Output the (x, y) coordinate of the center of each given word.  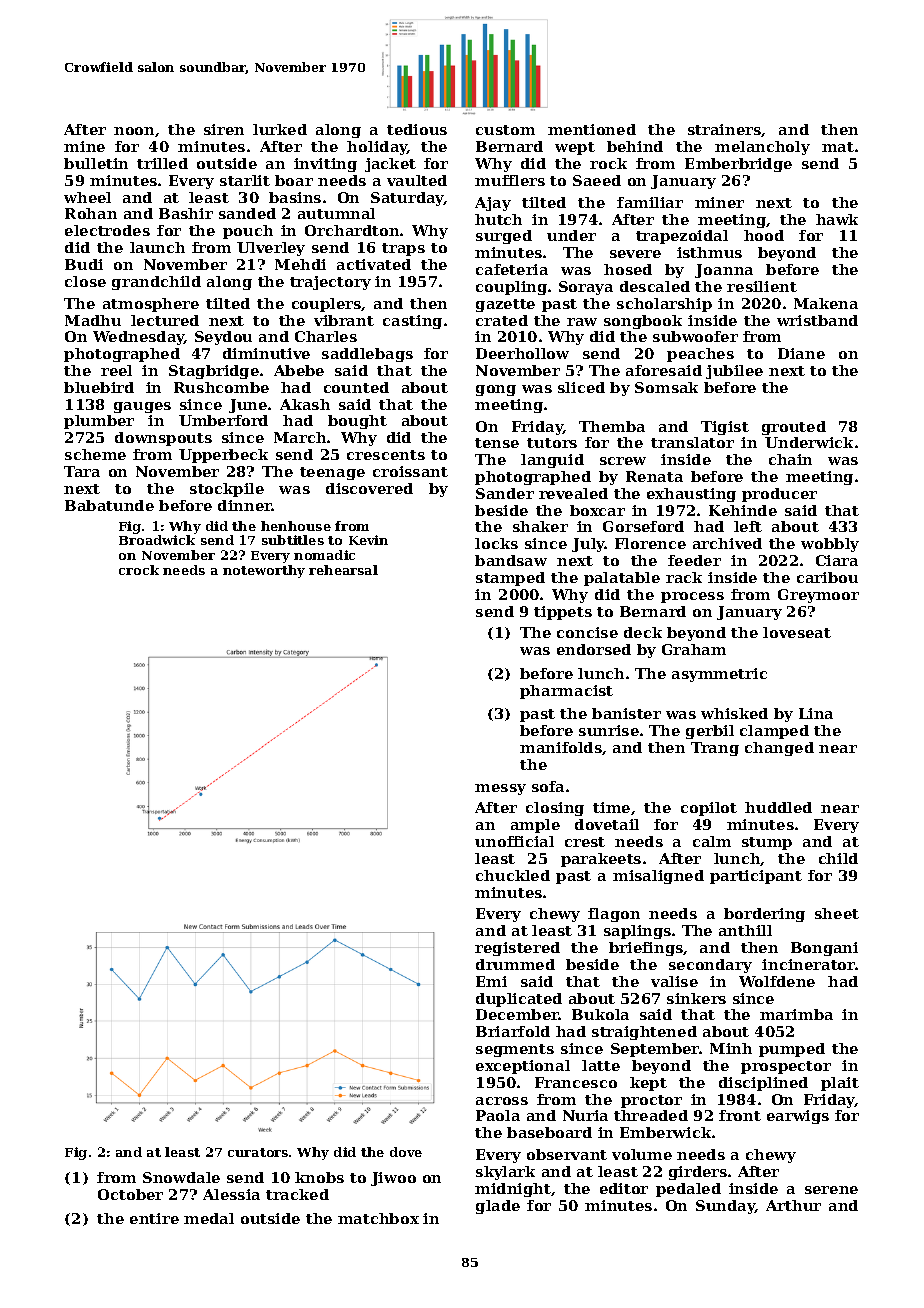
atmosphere (151, 305)
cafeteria (512, 269)
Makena (826, 303)
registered (517, 949)
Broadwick (157, 540)
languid (552, 461)
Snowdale (181, 1177)
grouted (794, 428)
